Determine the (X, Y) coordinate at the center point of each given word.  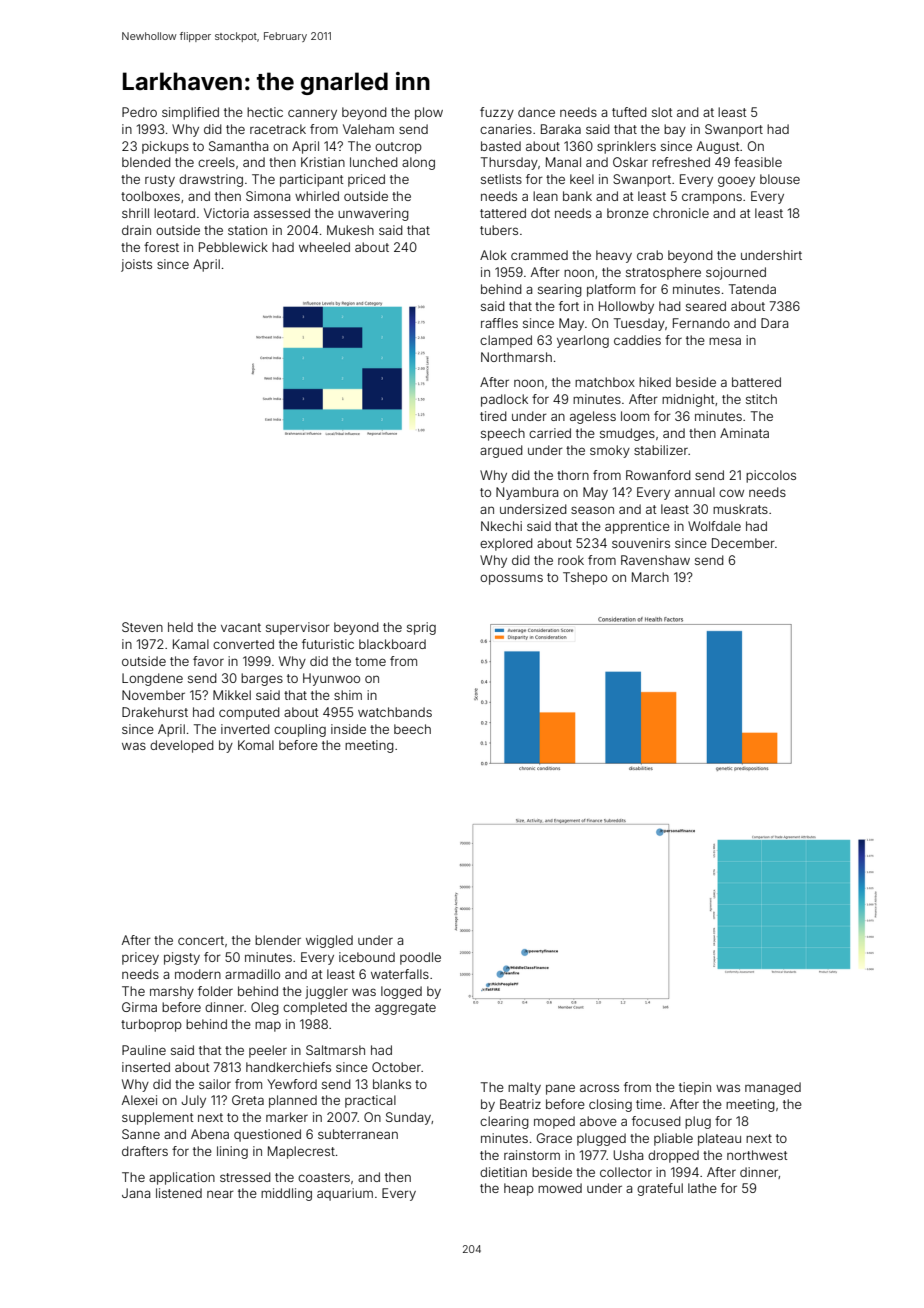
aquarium (345, 1194)
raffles (499, 323)
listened (179, 1193)
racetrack (278, 129)
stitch (761, 399)
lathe (702, 1188)
